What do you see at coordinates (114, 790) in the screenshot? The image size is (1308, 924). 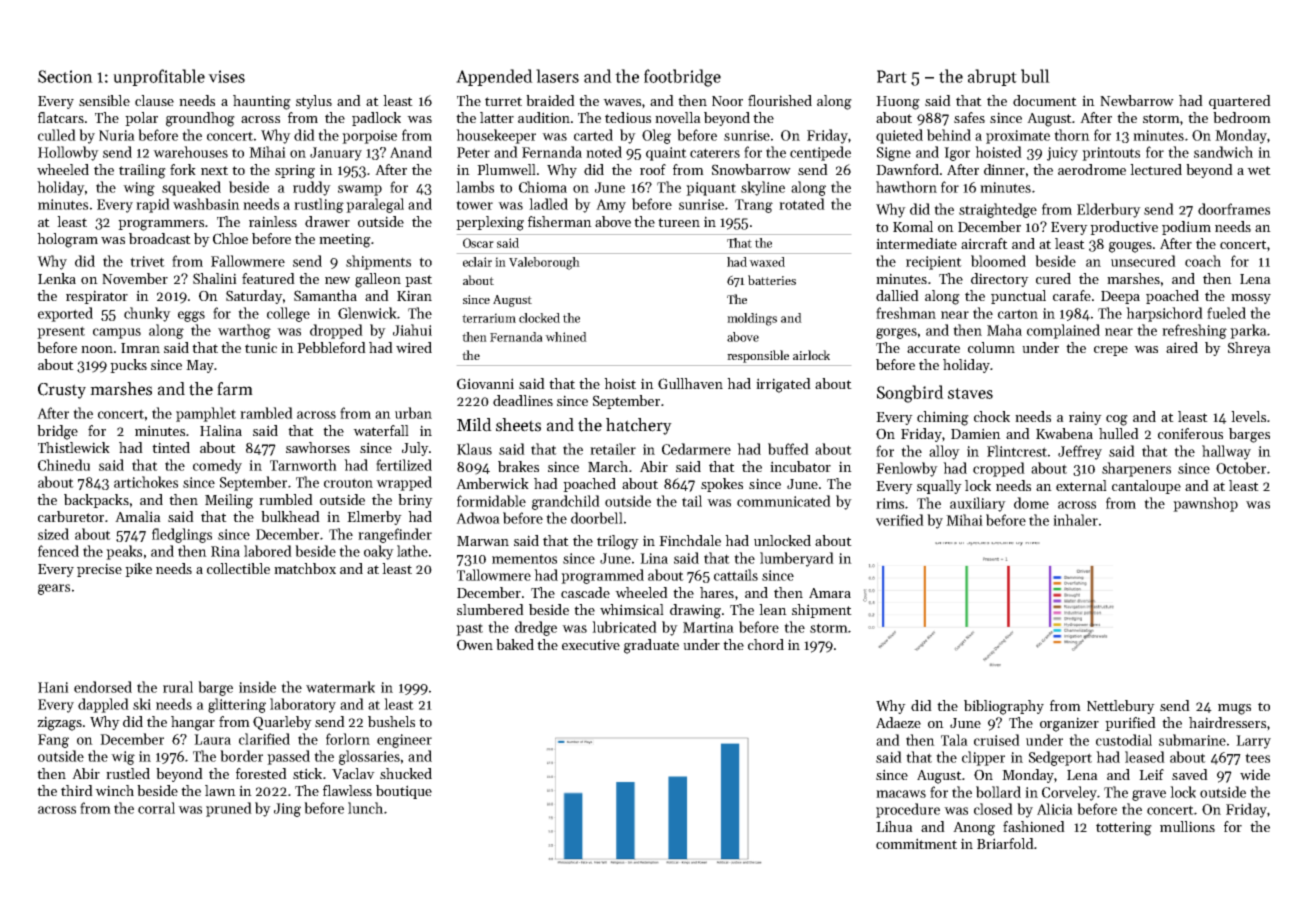 I see `winch` at bounding box center [114, 790].
